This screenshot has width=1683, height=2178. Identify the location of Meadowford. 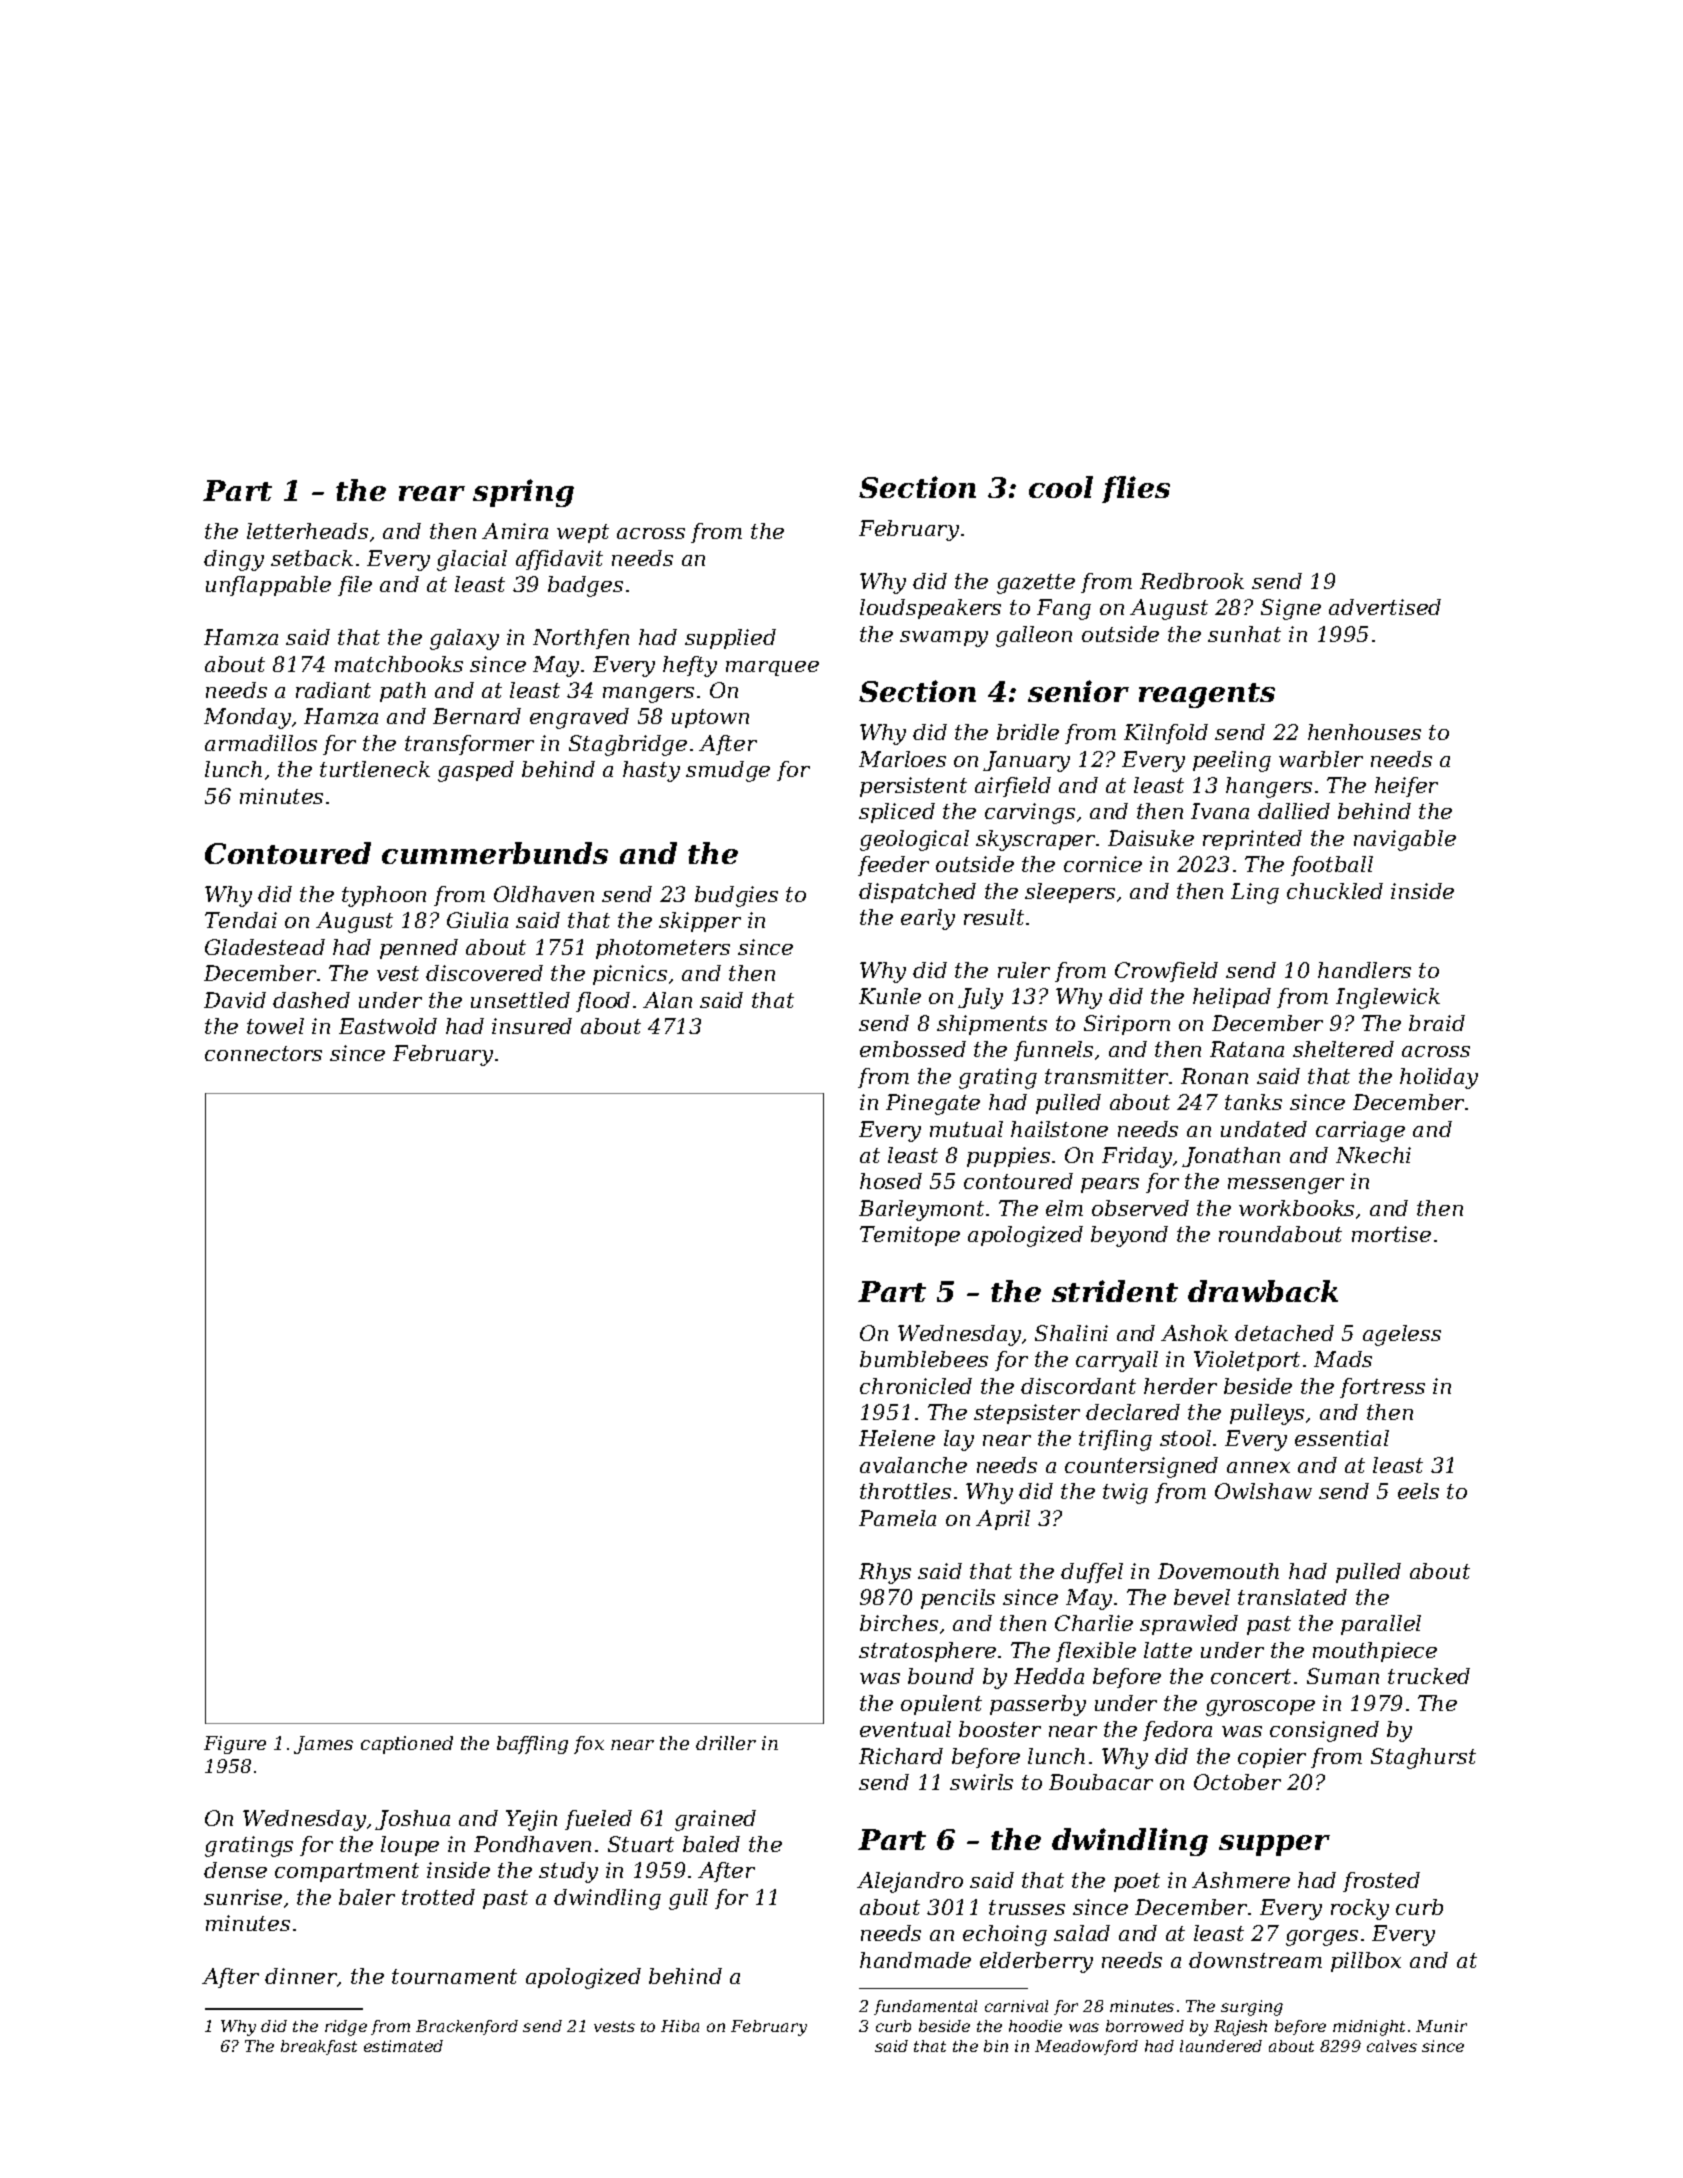
(1086, 2047).
